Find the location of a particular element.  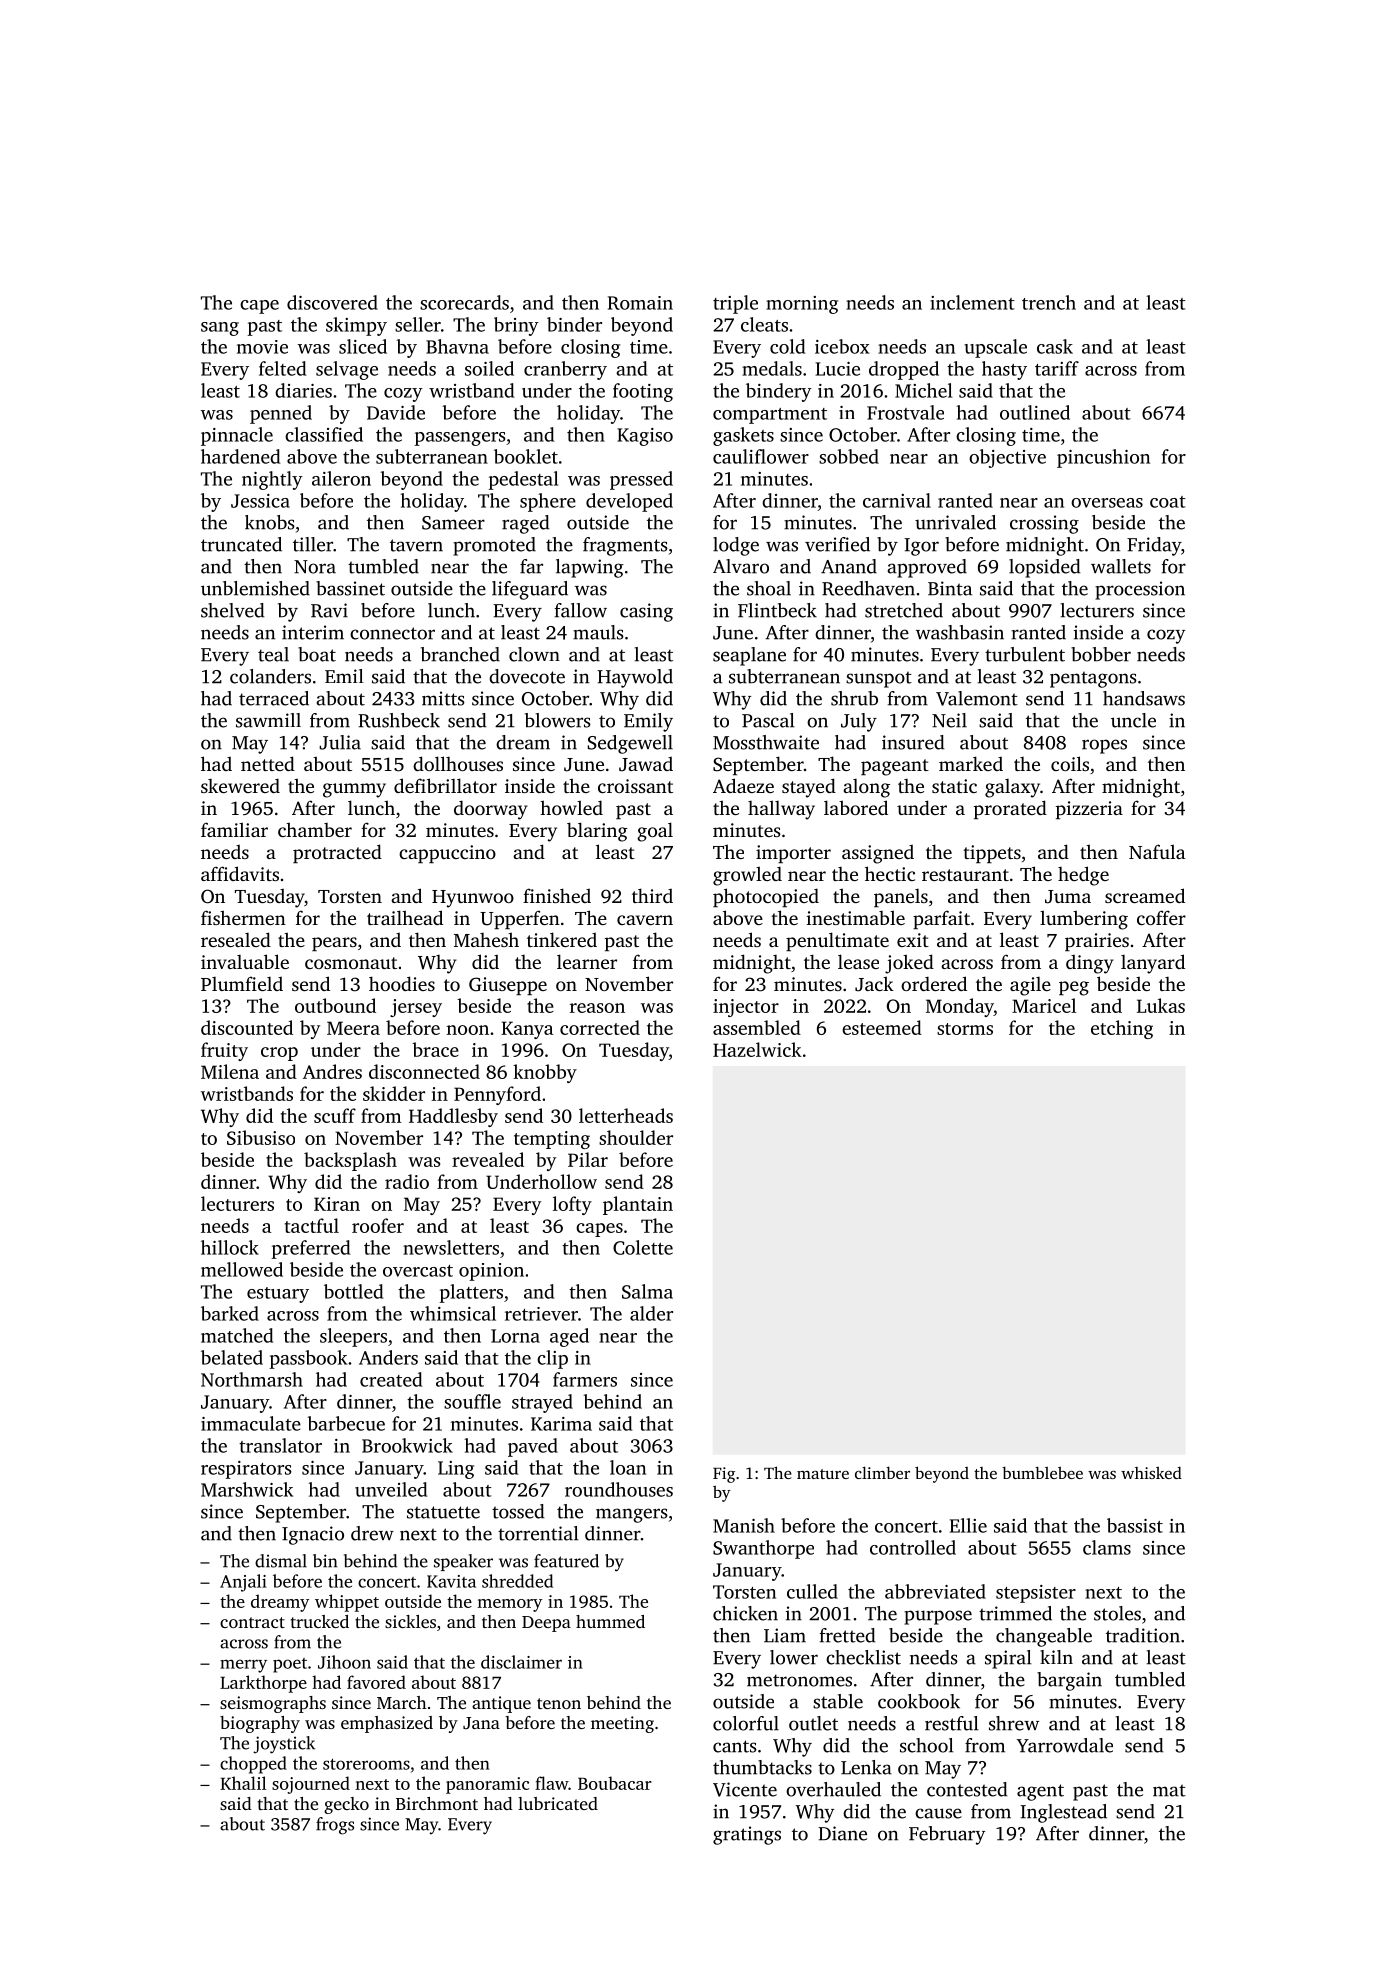

Deepa is located at coordinates (546, 1624).
